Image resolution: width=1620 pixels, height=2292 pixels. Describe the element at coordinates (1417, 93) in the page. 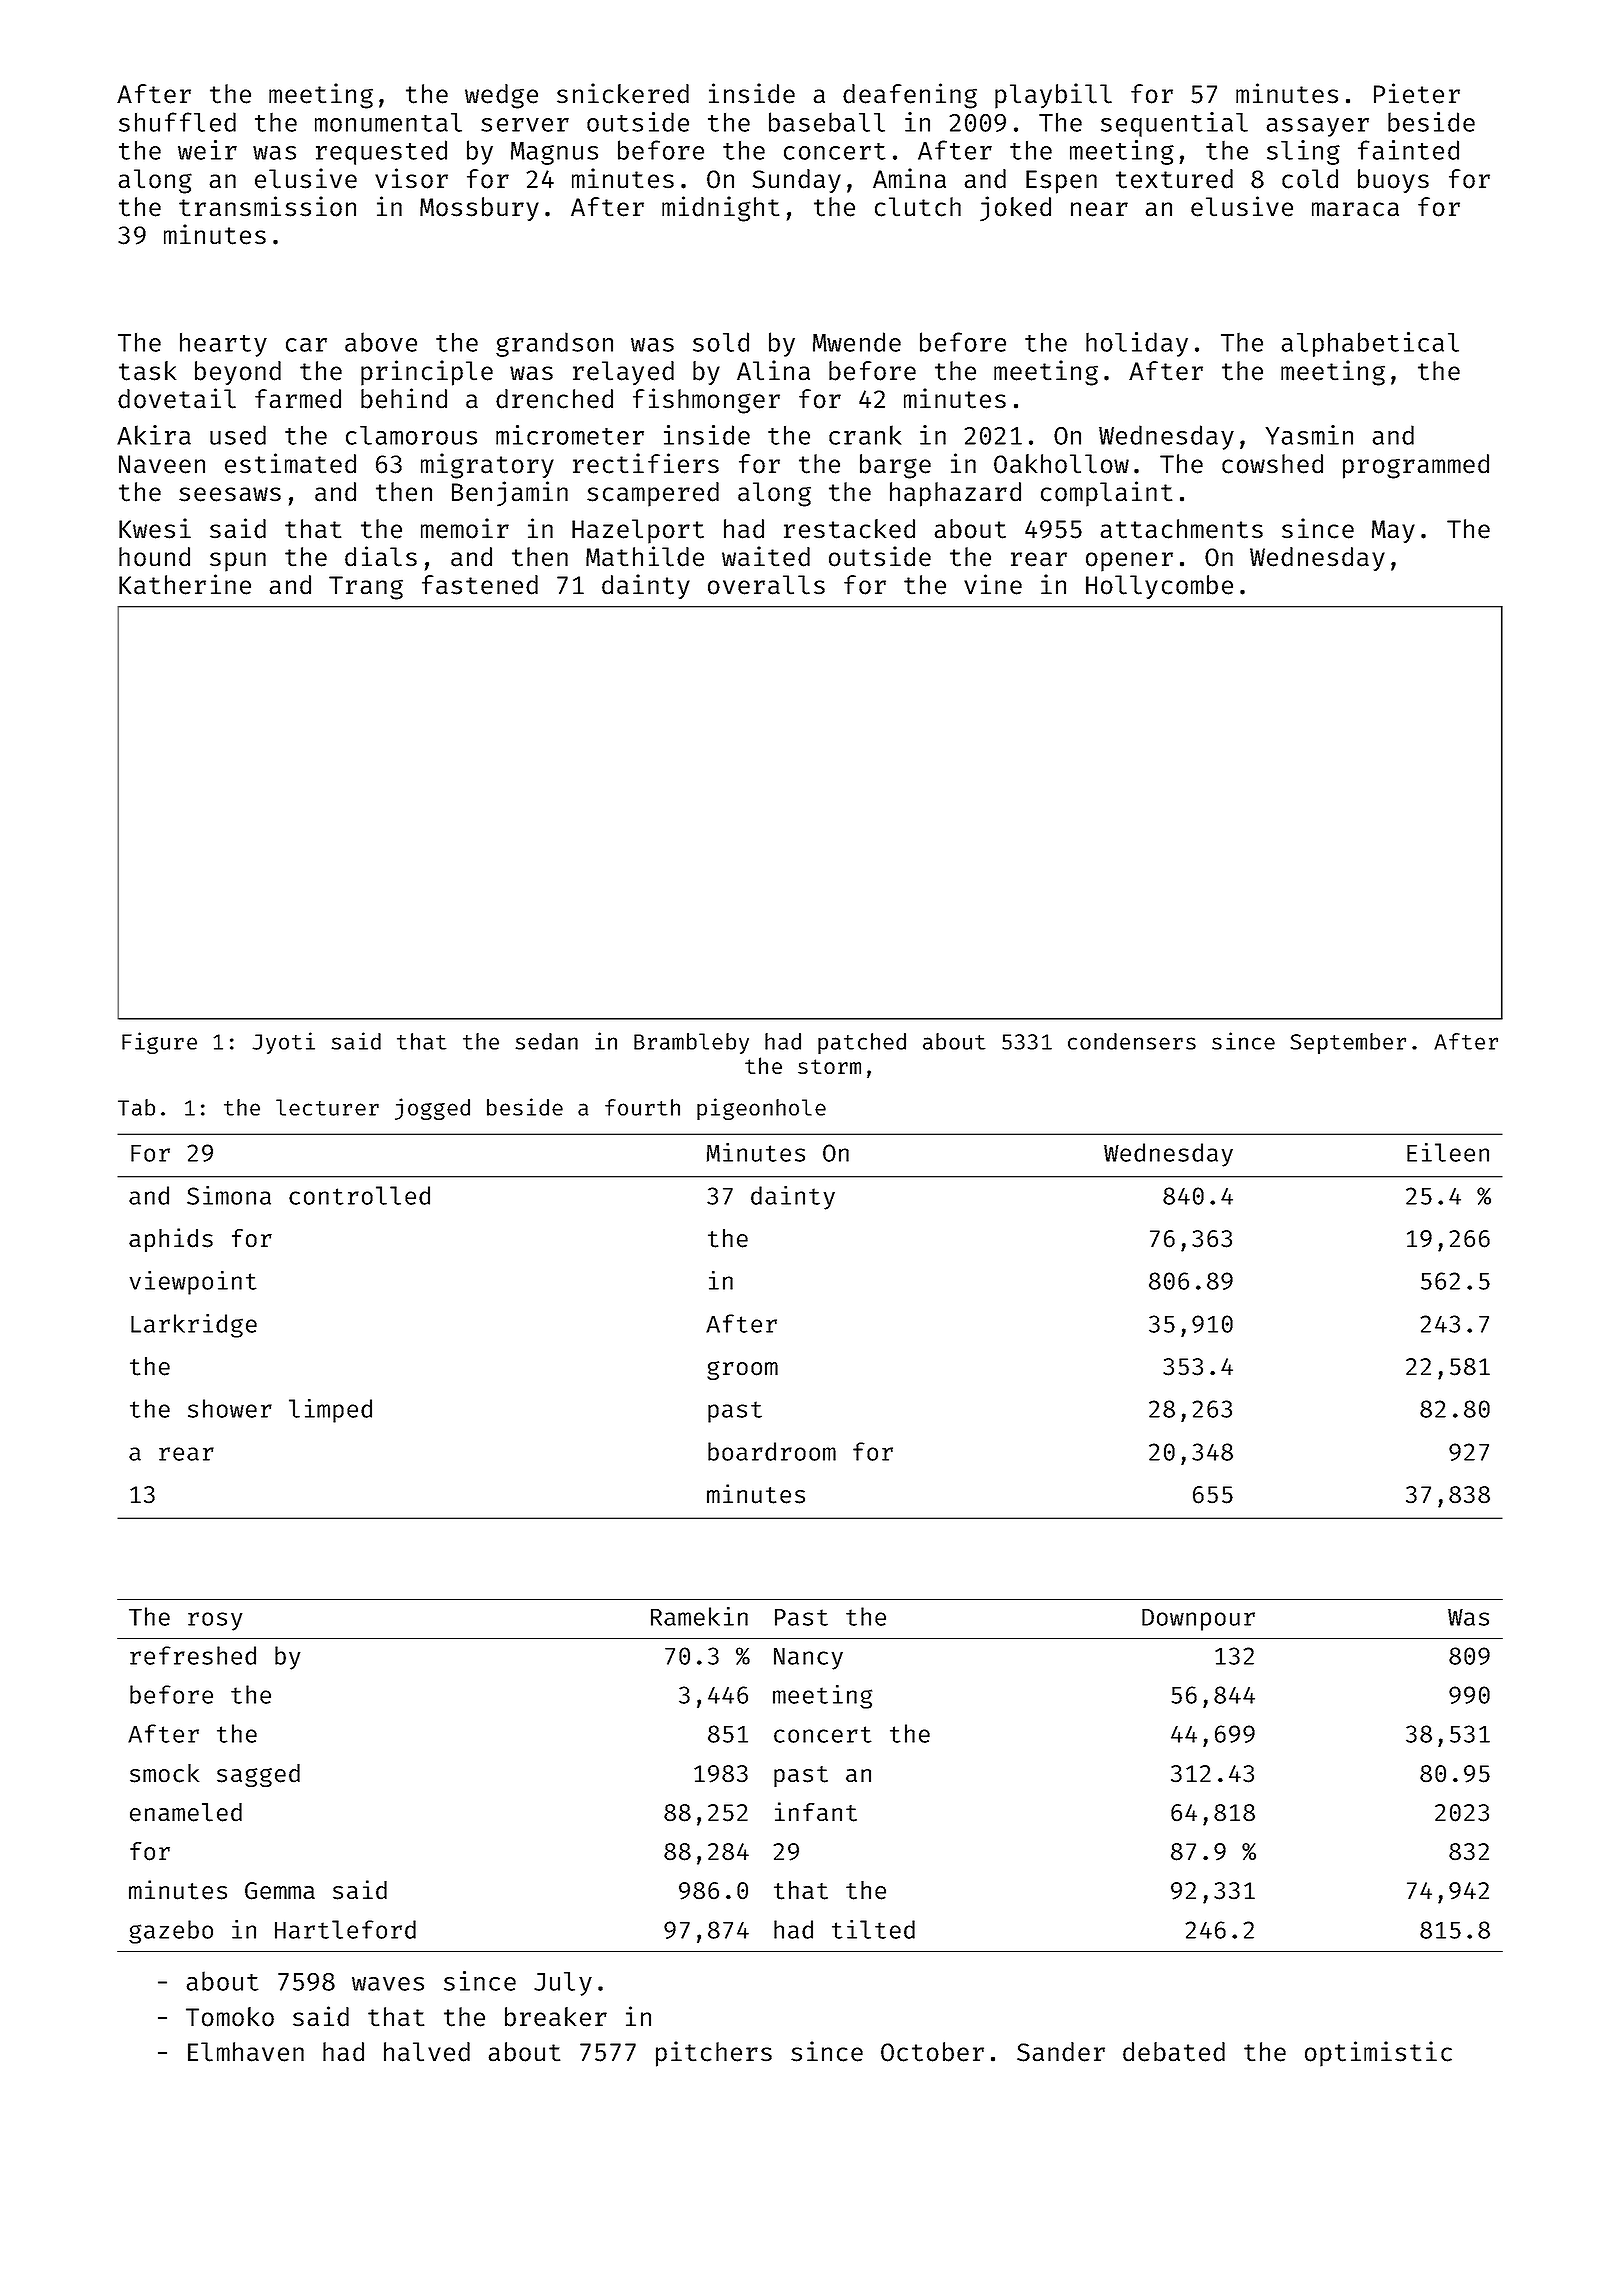

I see `Pieter` at that location.
